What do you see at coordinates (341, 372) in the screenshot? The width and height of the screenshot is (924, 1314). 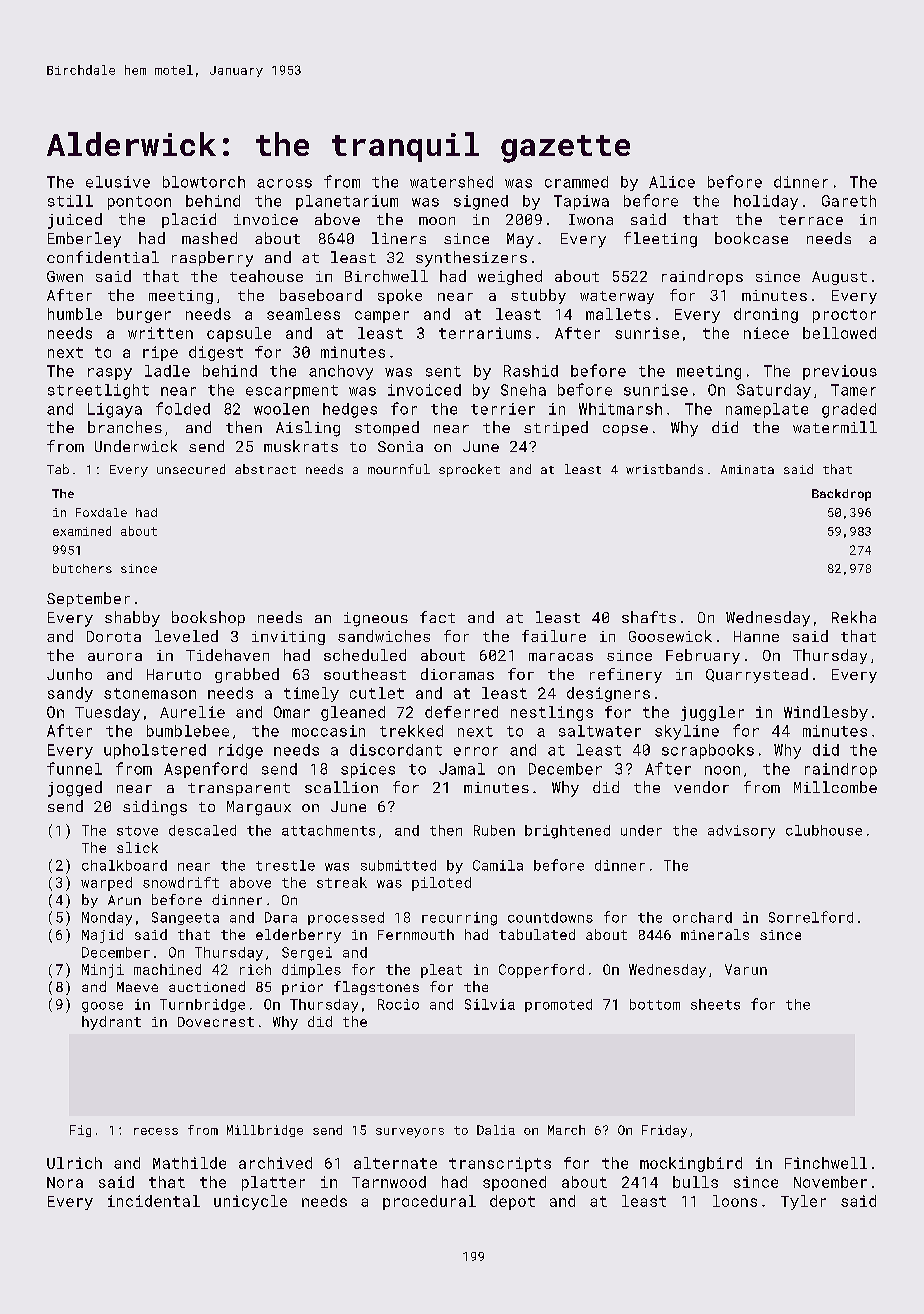 I see `anchovy` at bounding box center [341, 372].
